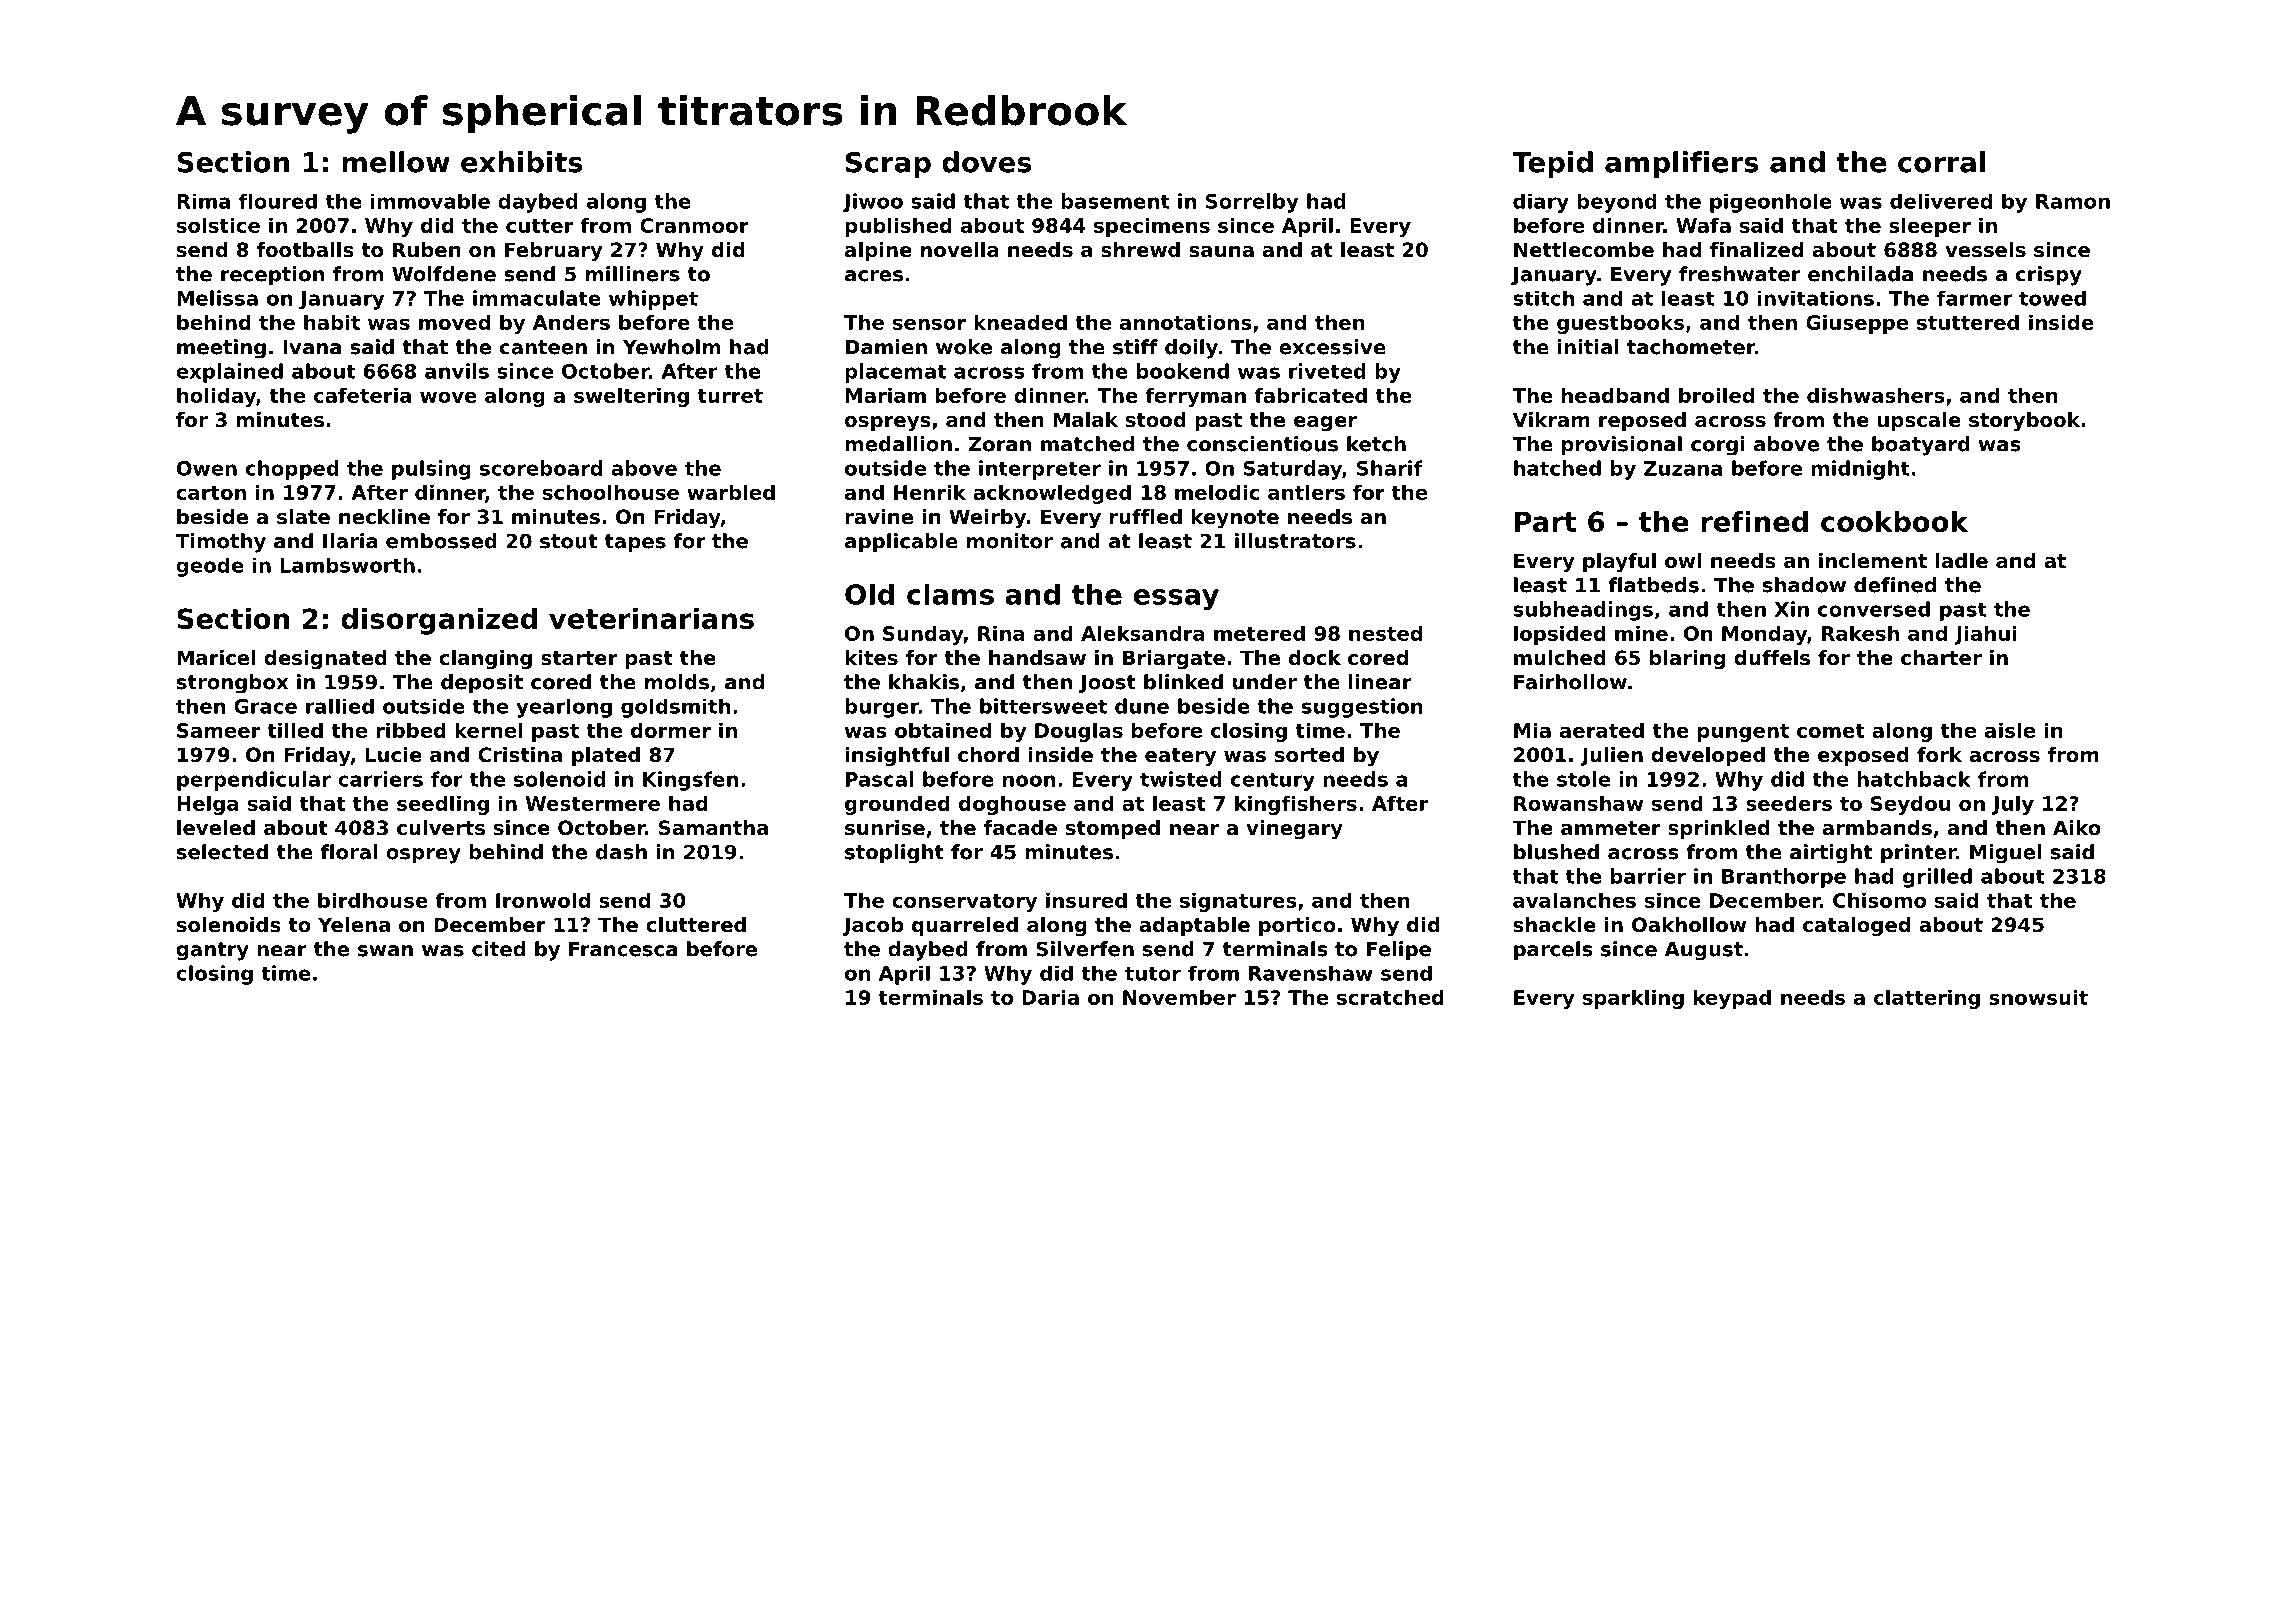 The width and height of the page is (2292, 1620). I want to click on keypad, so click(1732, 999).
